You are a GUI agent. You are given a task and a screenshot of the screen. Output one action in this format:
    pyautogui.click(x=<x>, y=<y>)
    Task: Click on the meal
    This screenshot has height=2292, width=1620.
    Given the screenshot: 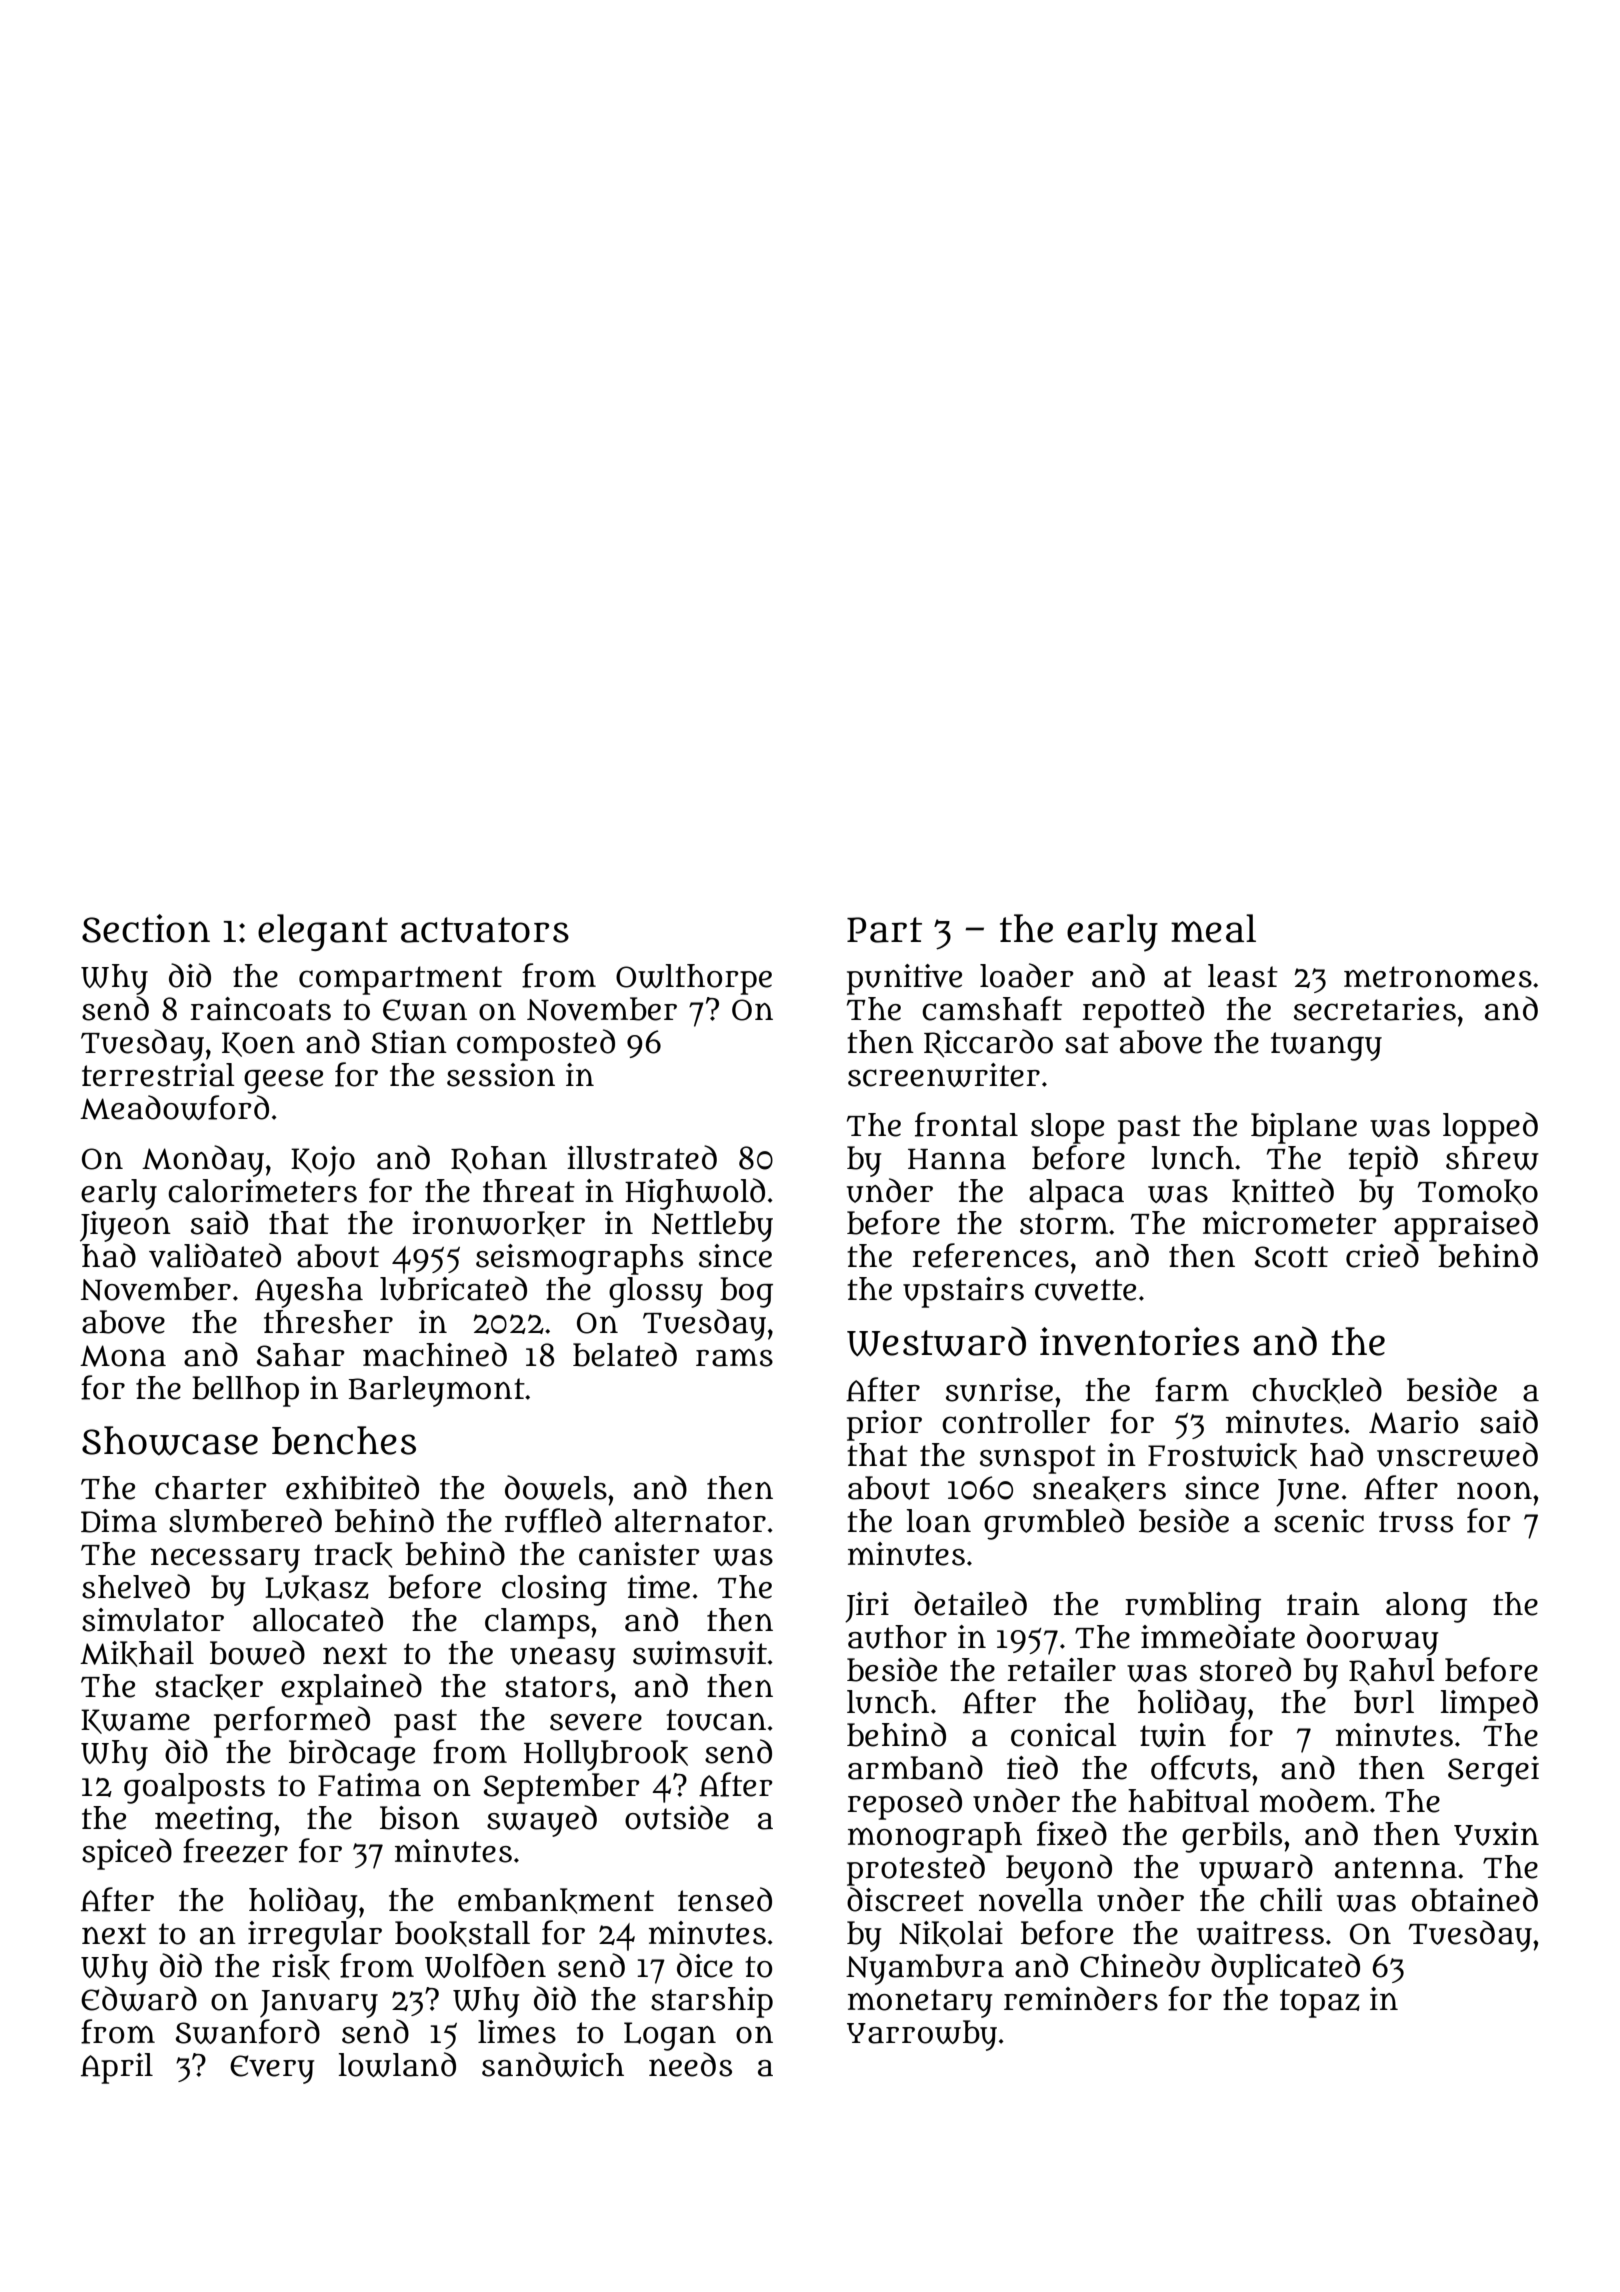 What is the action you would take?
    pyautogui.click(x=1213, y=928)
